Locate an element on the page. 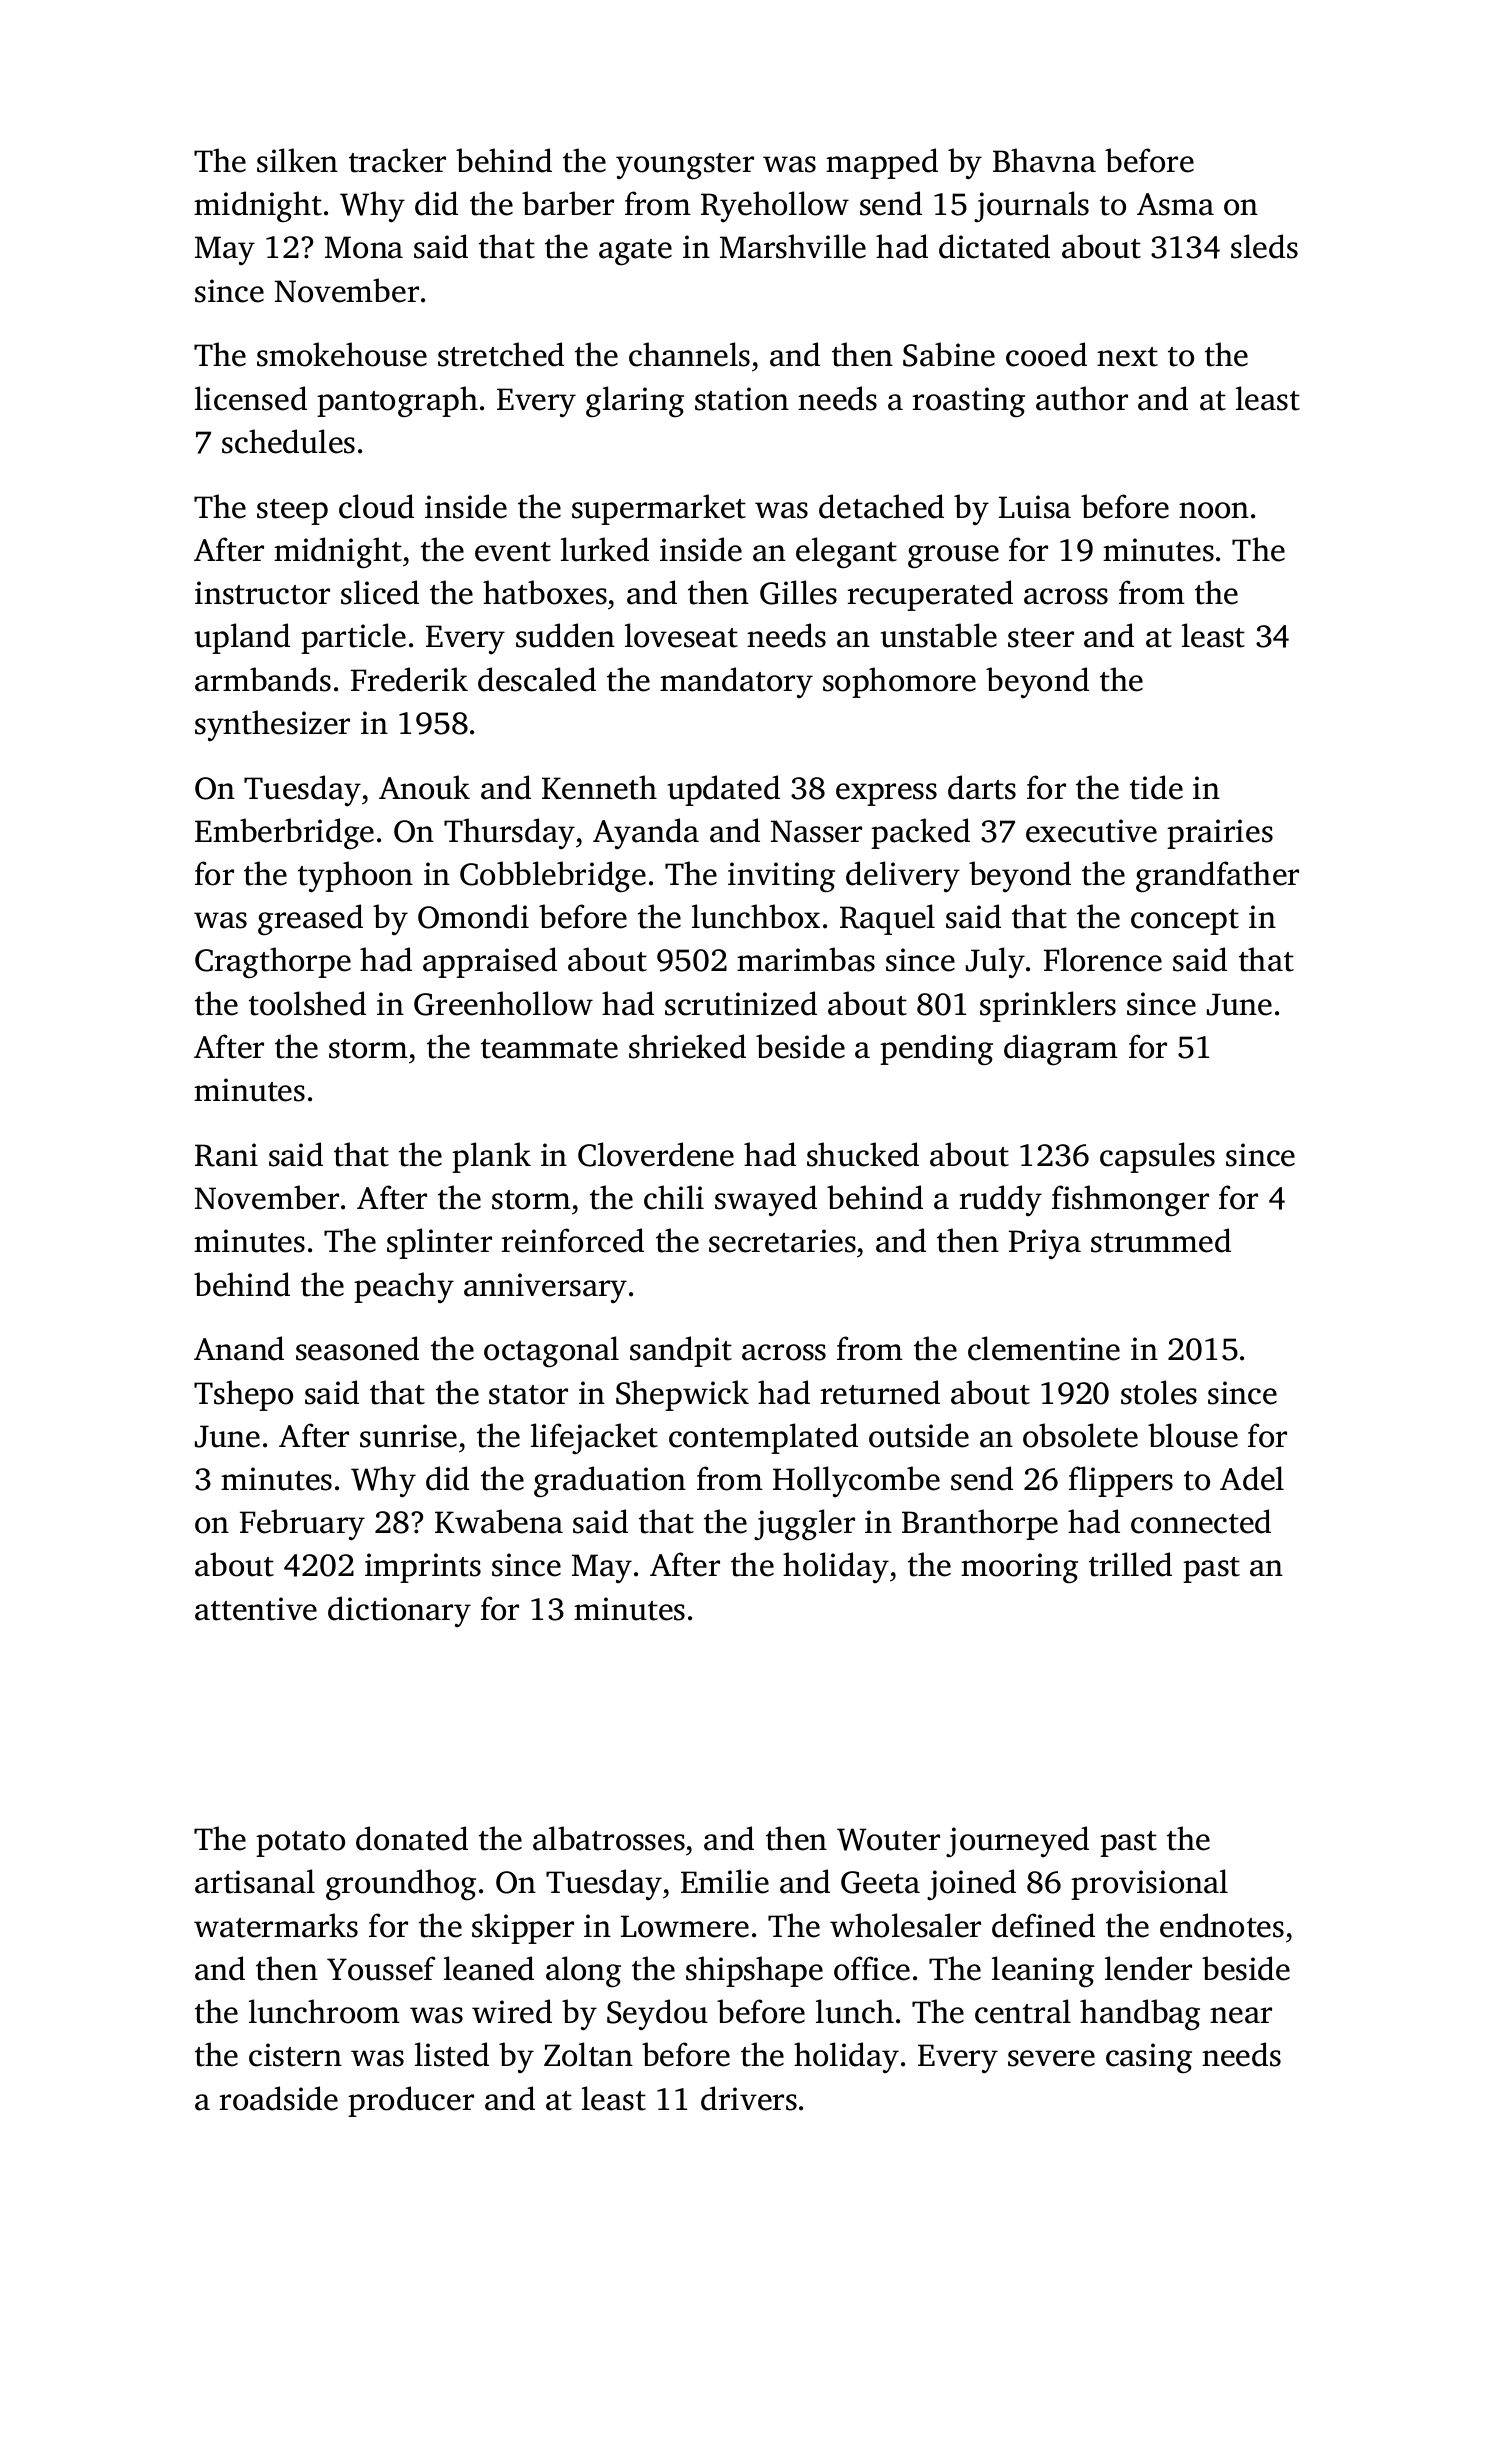  secretaries is located at coordinates (782, 1241).
